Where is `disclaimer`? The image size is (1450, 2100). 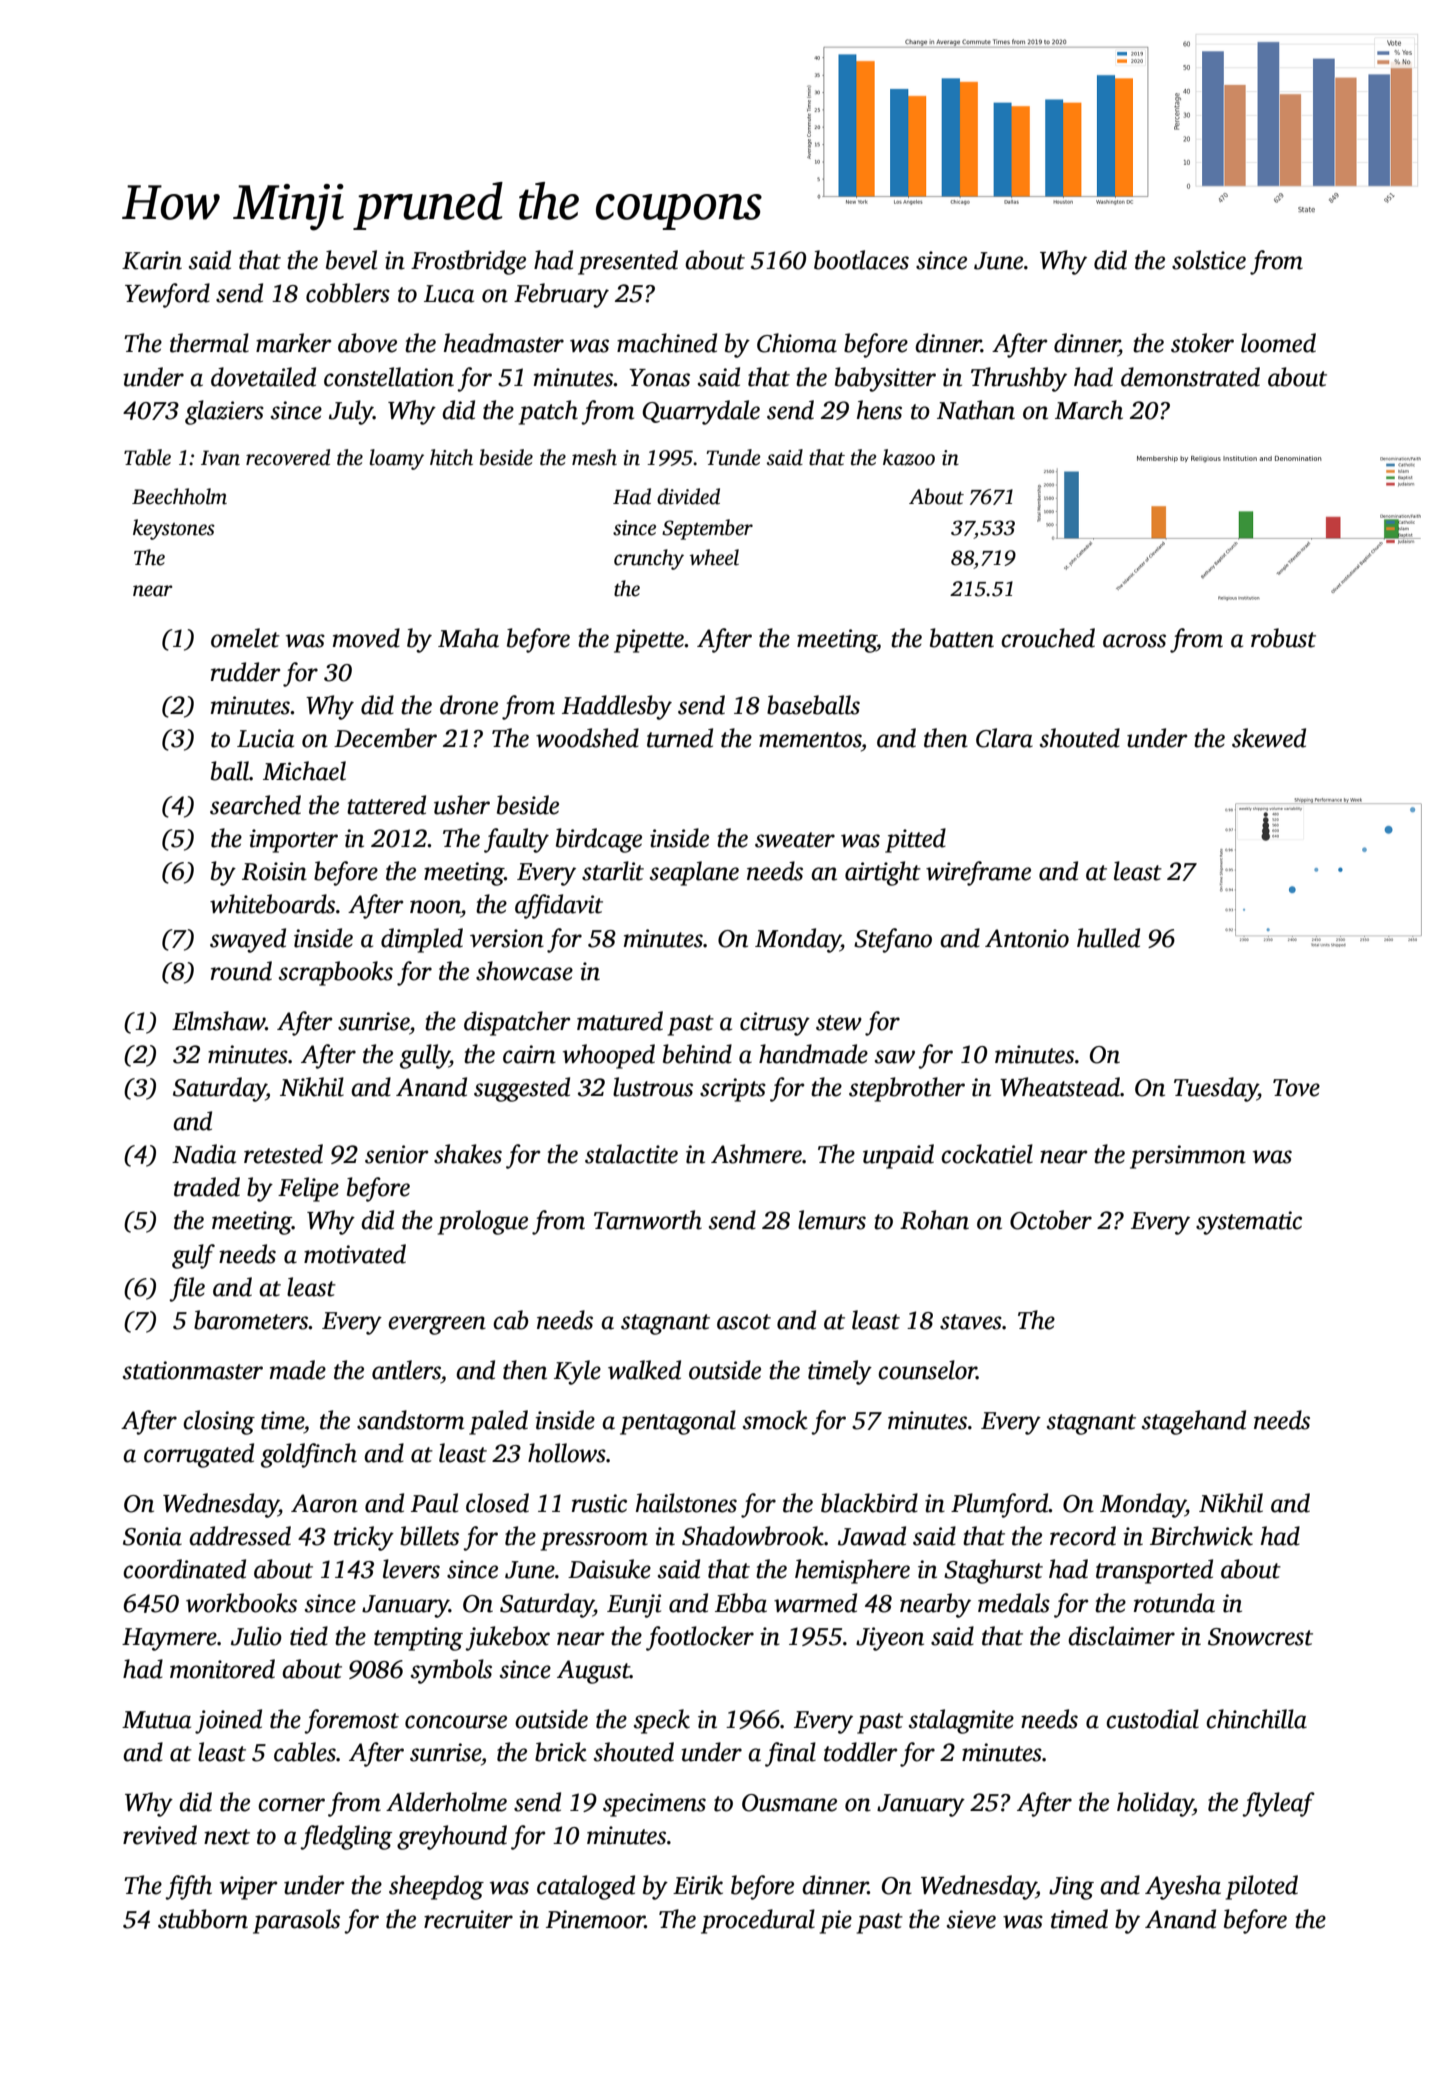
disclaimer is located at coordinates (1121, 1636).
